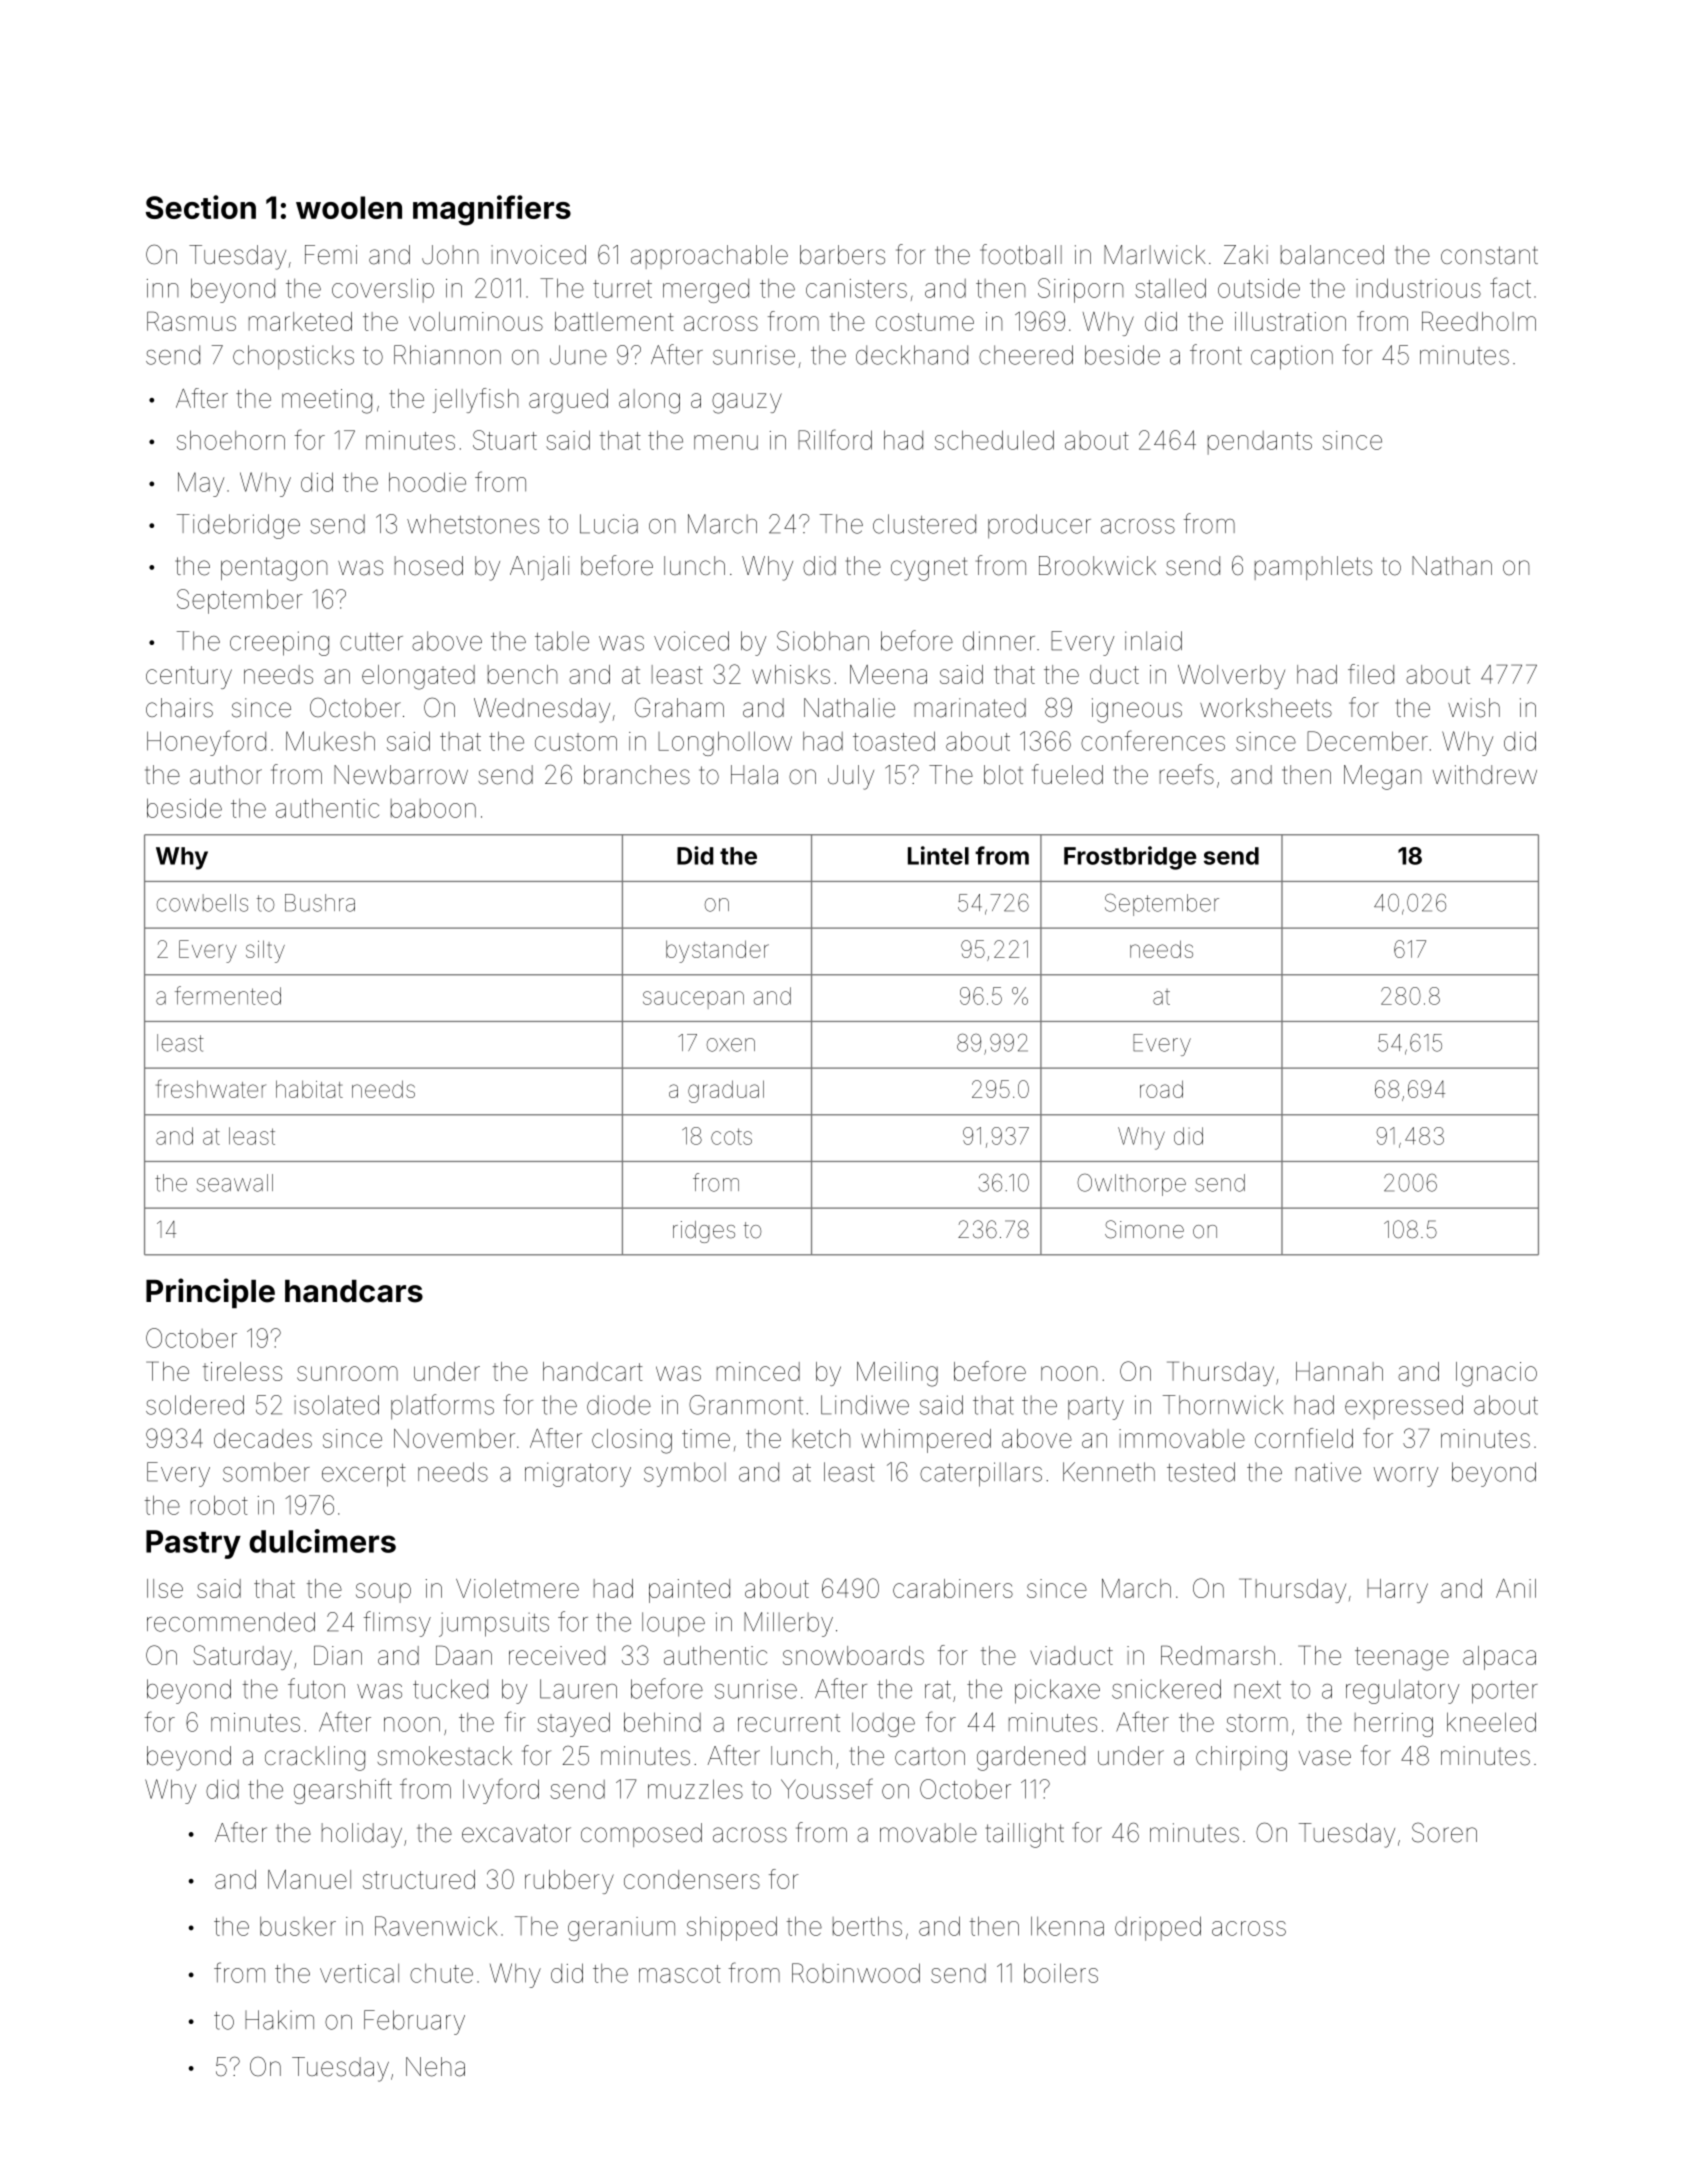 The image size is (1683, 2178). Describe the element at coordinates (622, 289) in the screenshot. I see `turret` at that location.
